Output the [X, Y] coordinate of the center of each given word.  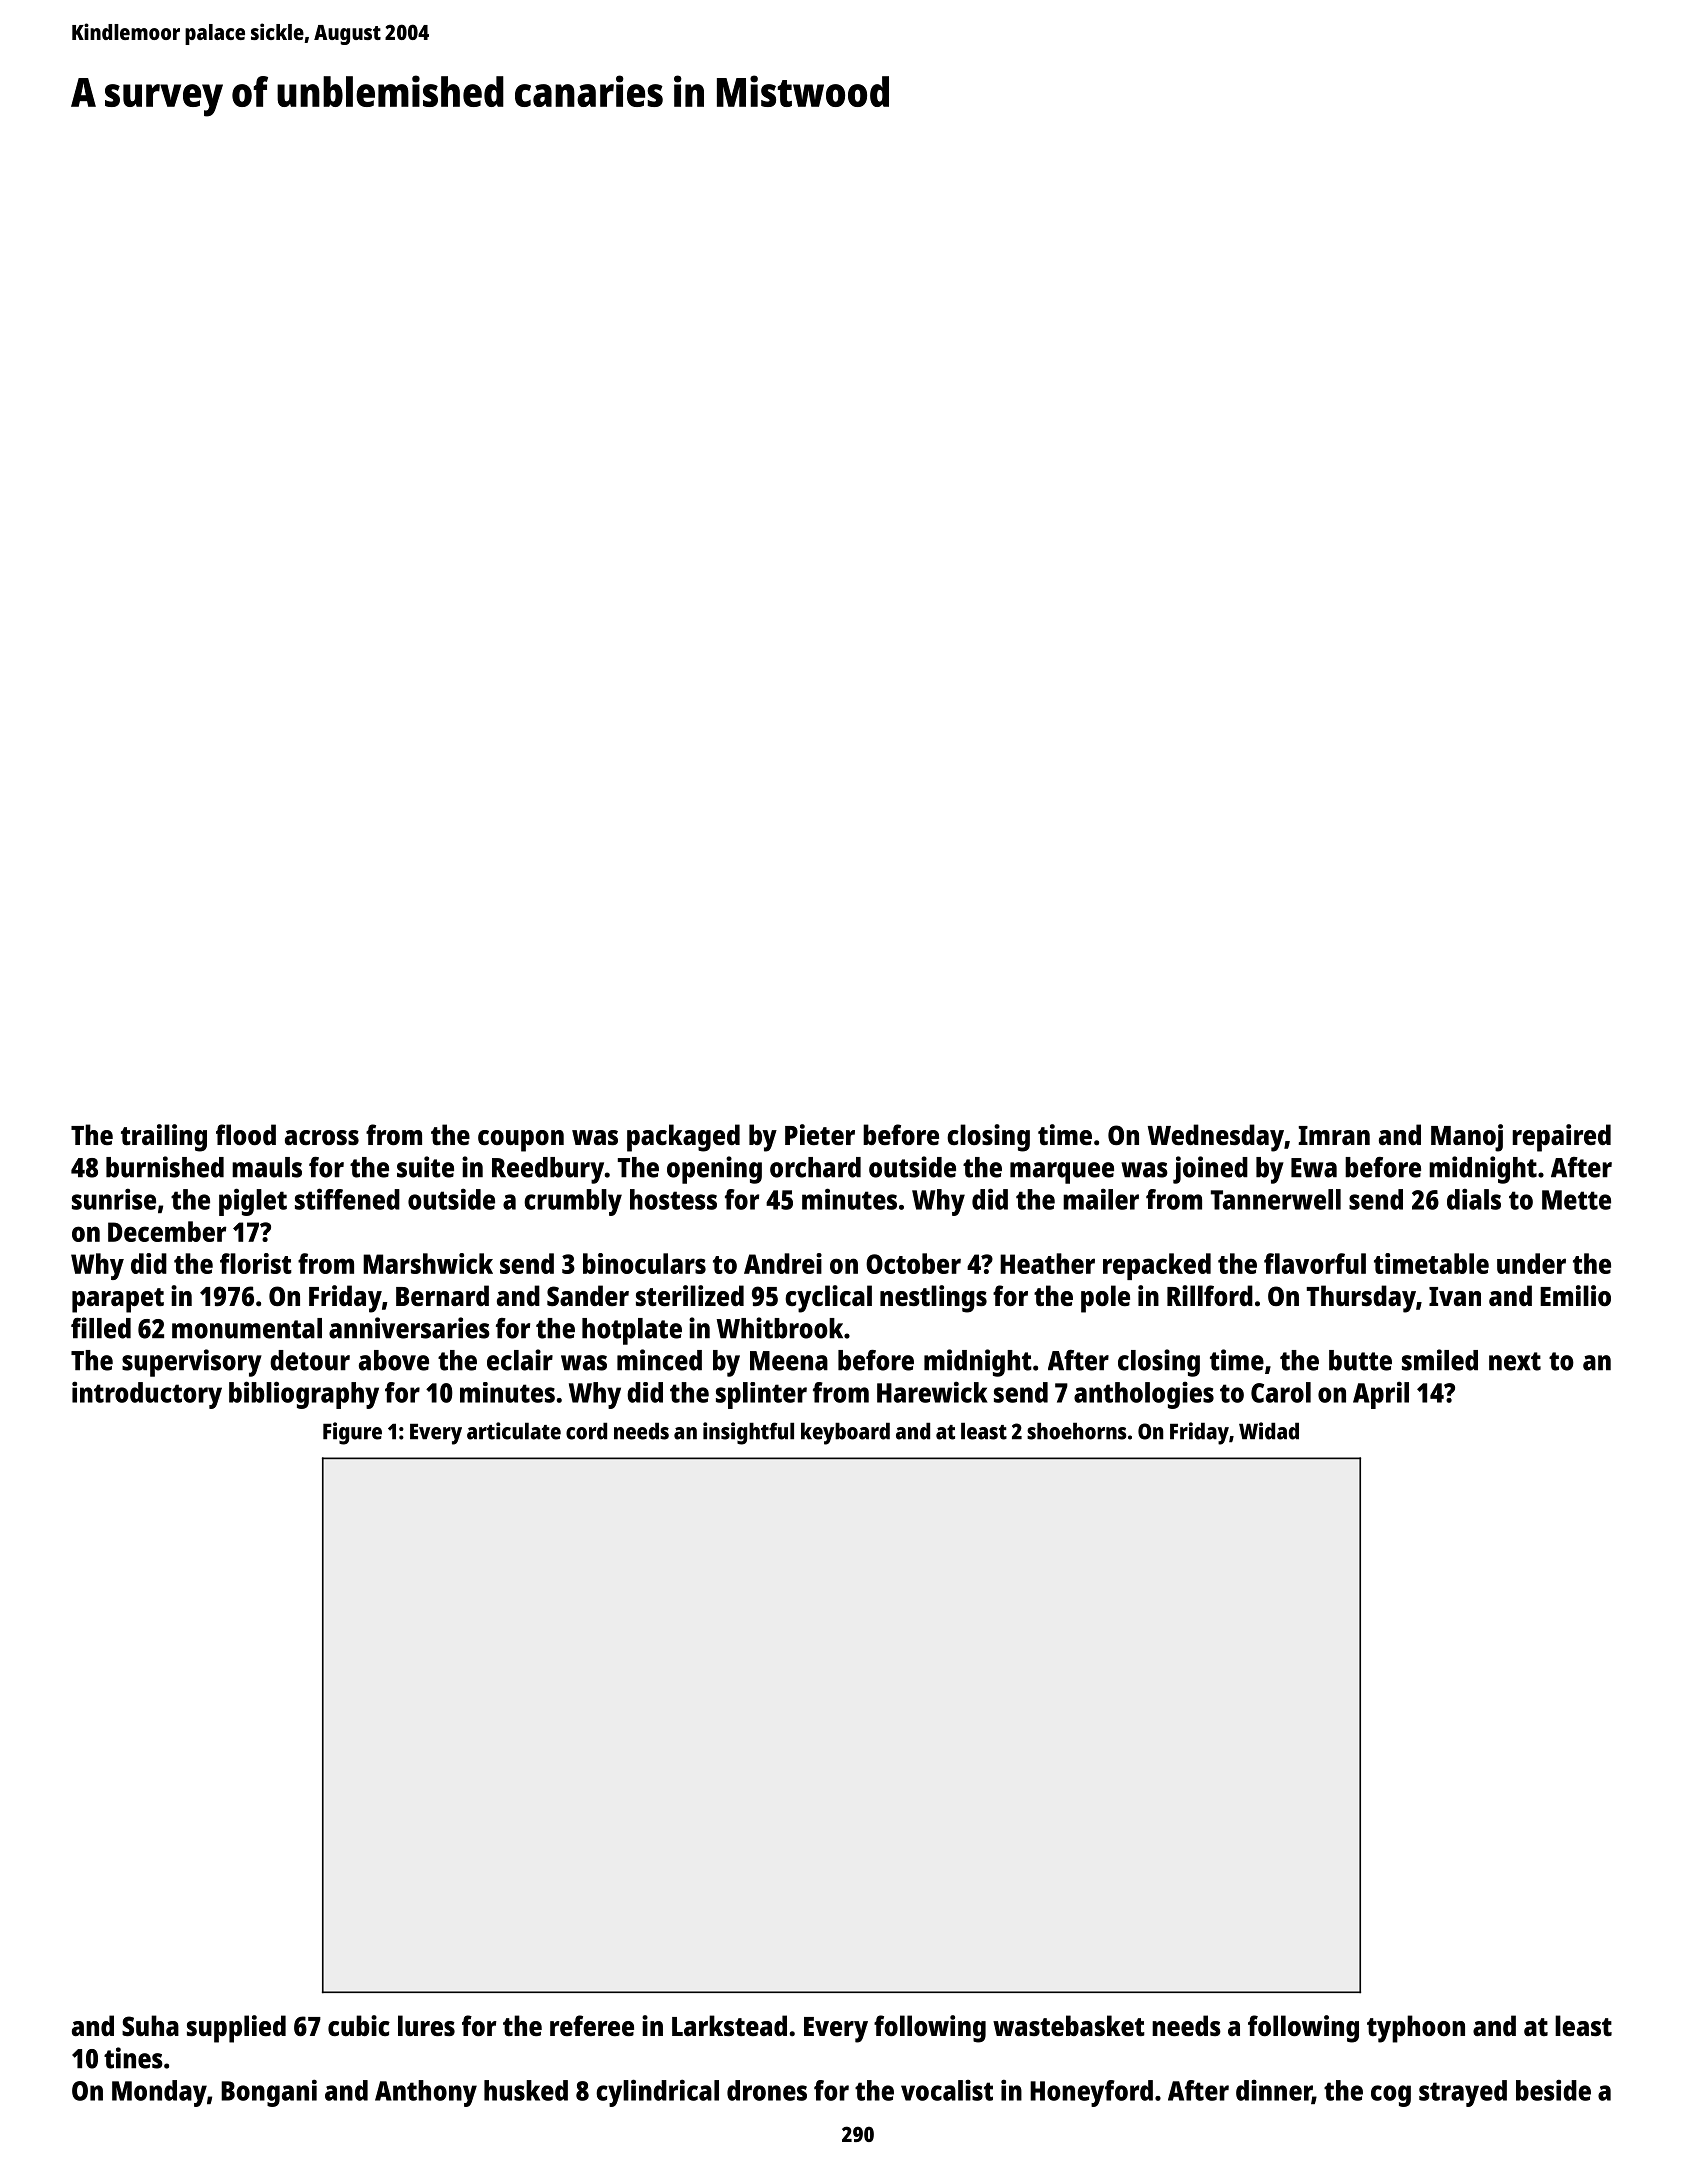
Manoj [1467, 1138]
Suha [150, 2026]
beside [1553, 2090]
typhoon [1416, 2029]
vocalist [947, 2090]
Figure [352, 1433]
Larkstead [729, 2025]
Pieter [820, 1134]
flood [246, 1135]
